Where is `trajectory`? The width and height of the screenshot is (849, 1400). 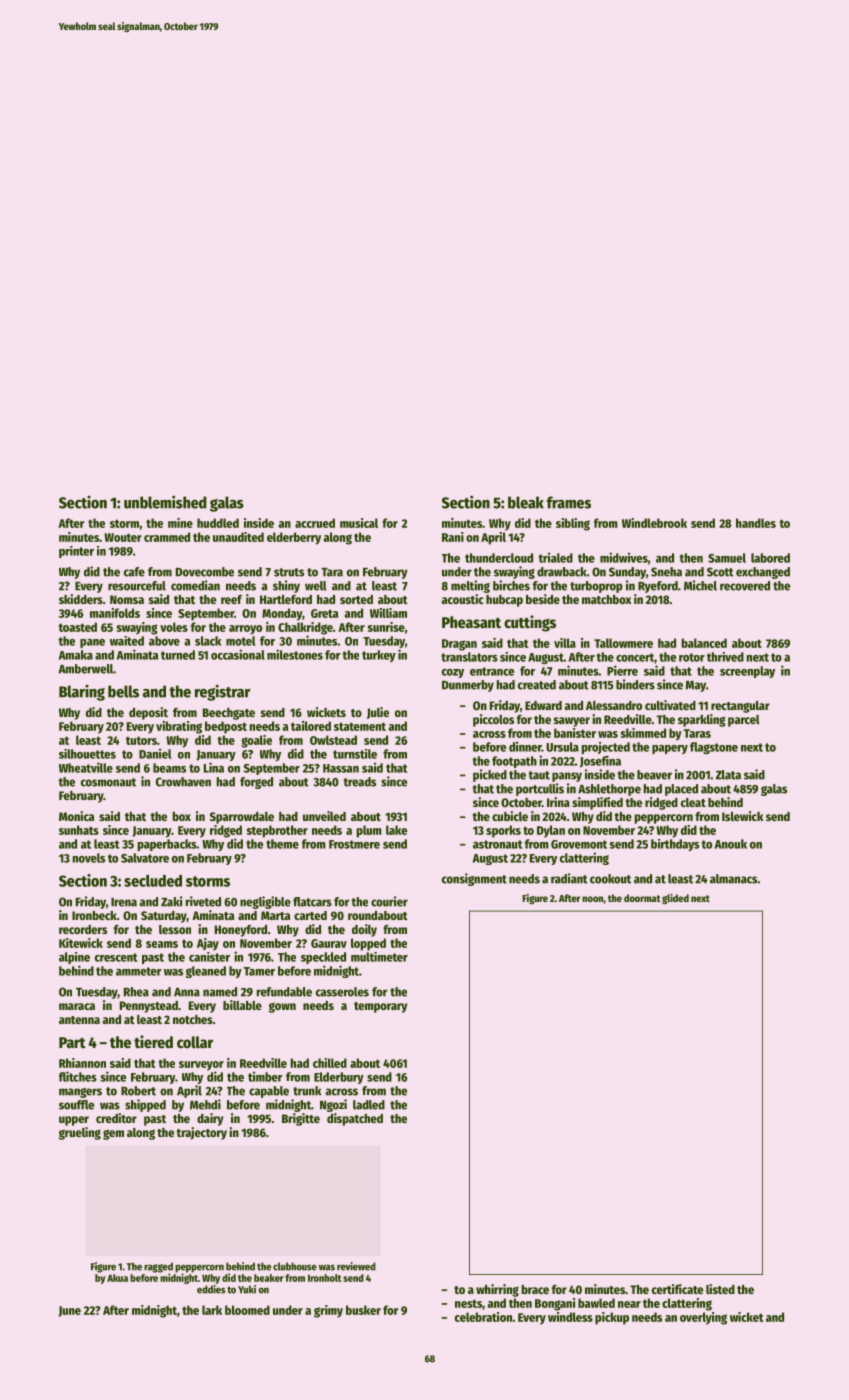
trajectory is located at coordinates (201, 1133).
